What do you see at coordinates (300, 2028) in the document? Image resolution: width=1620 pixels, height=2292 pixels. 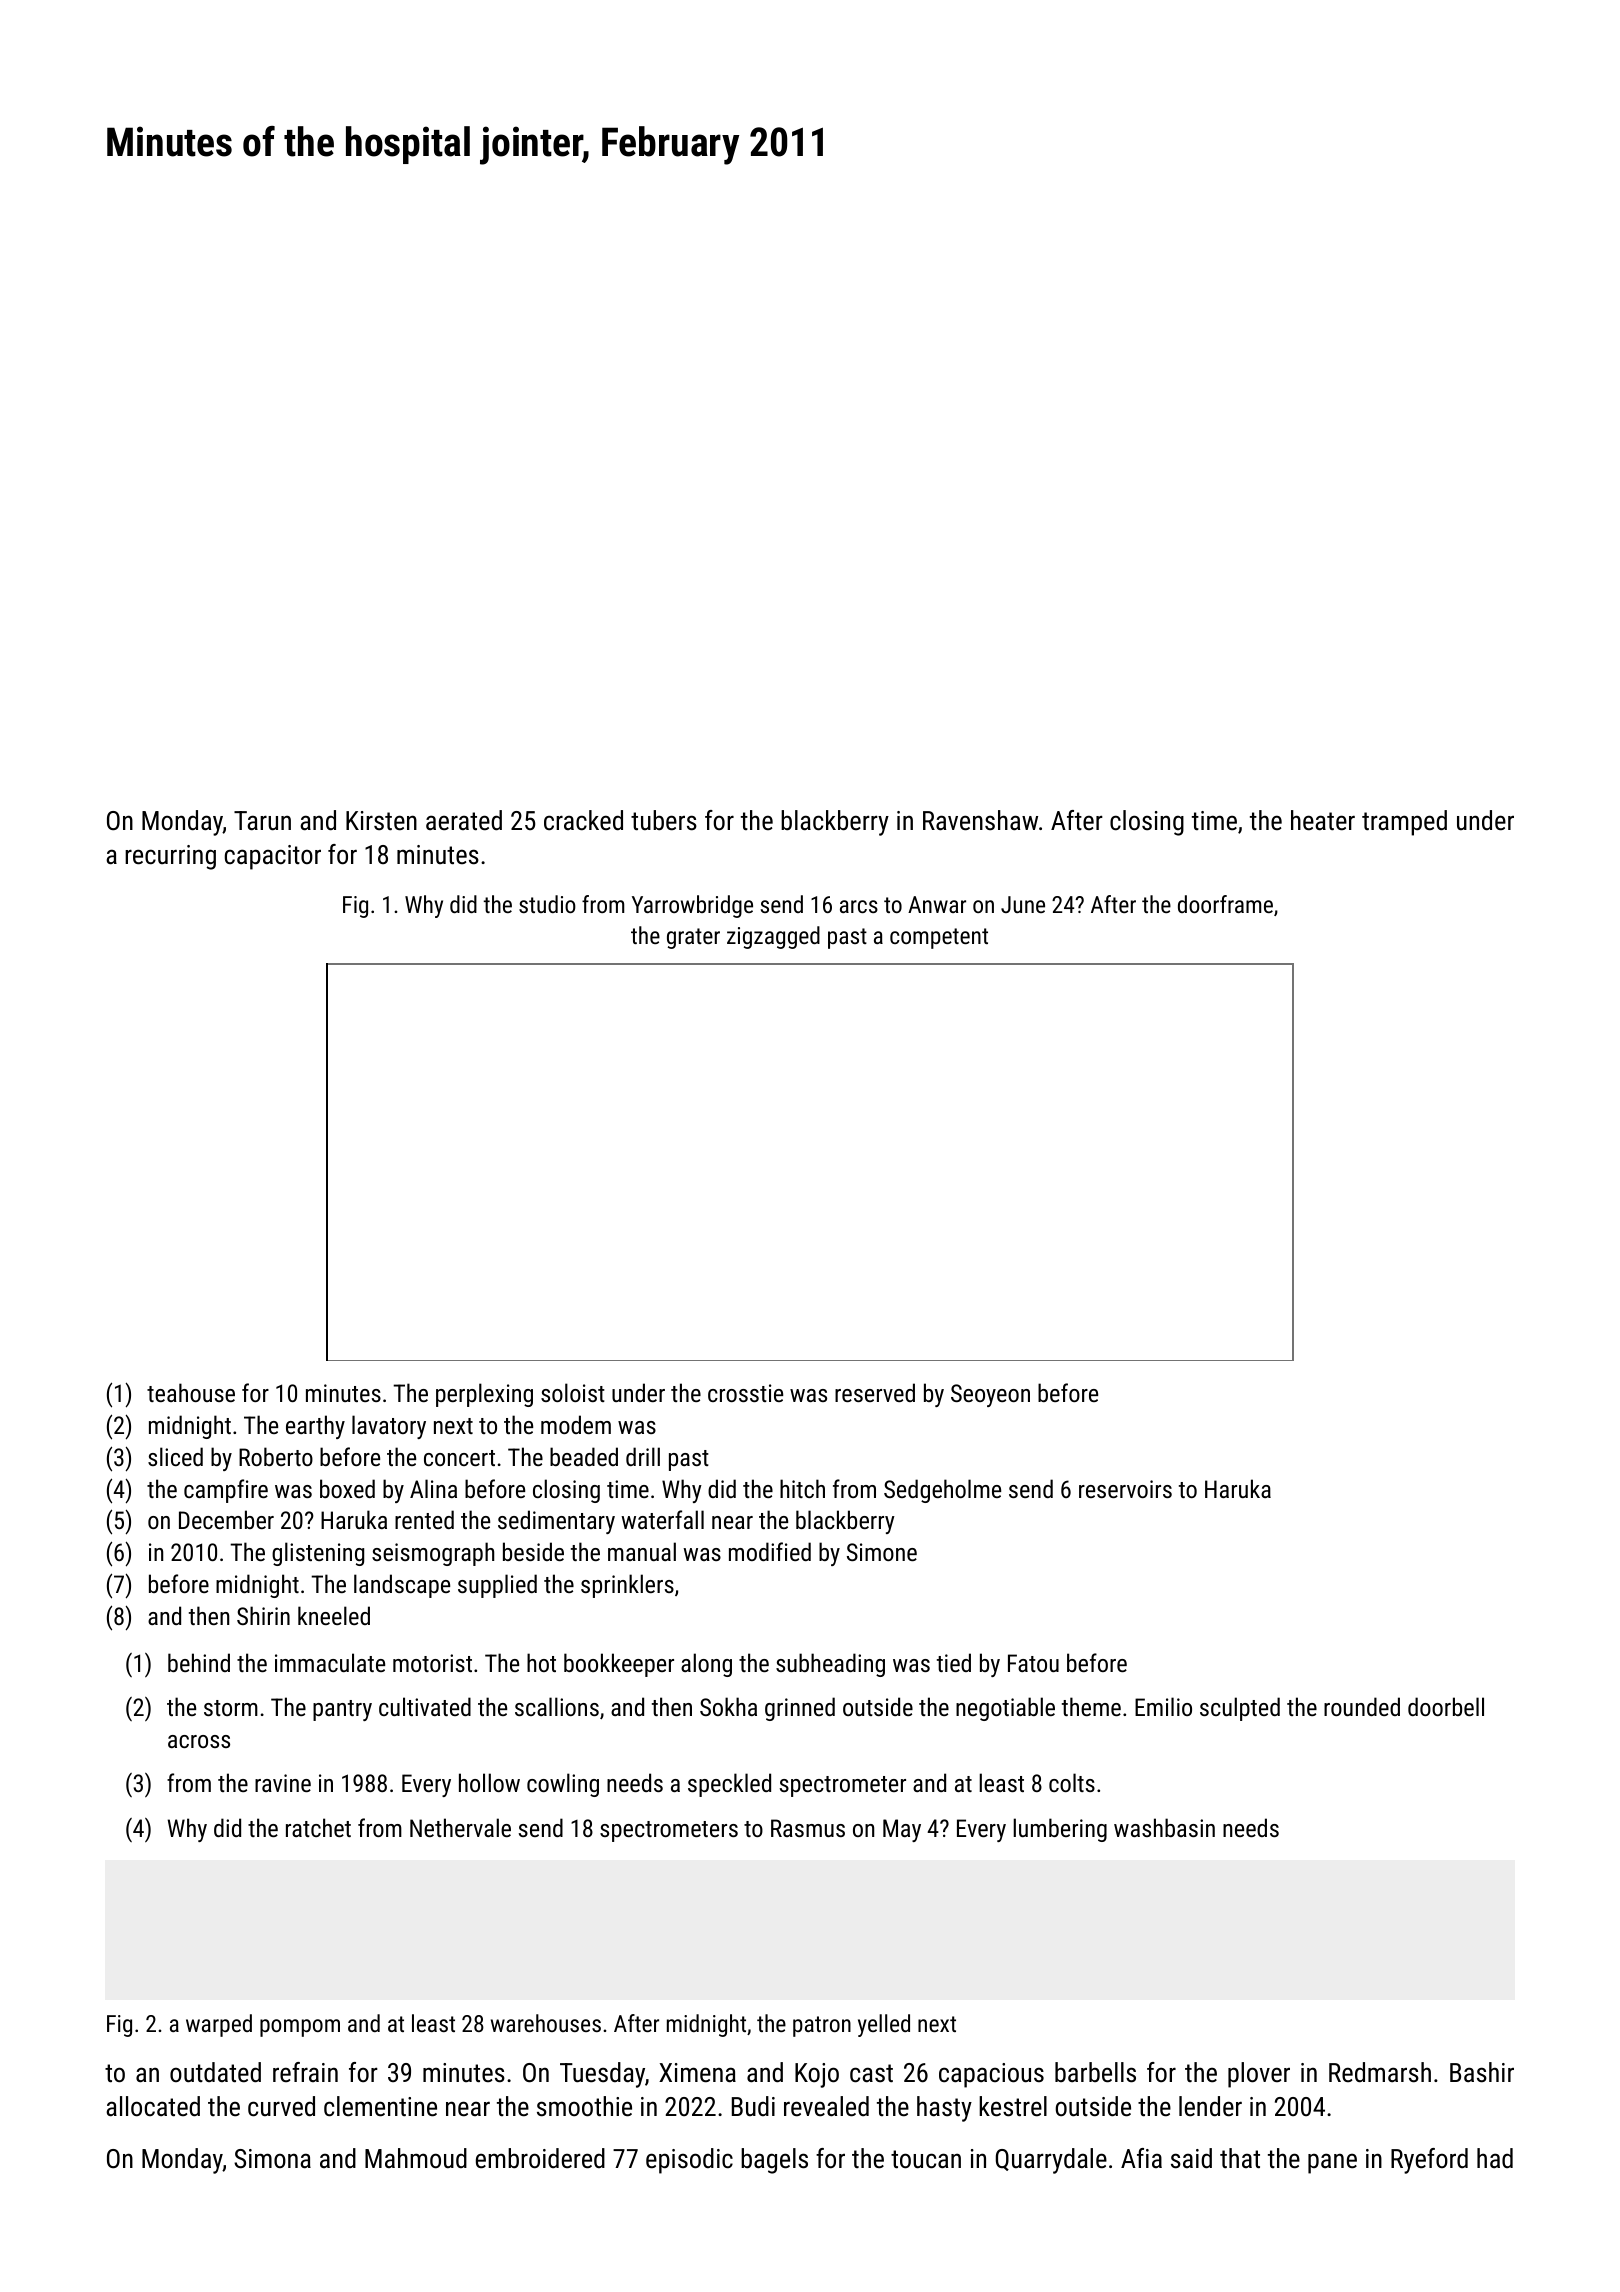 I see `pompom` at bounding box center [300, 2028].
